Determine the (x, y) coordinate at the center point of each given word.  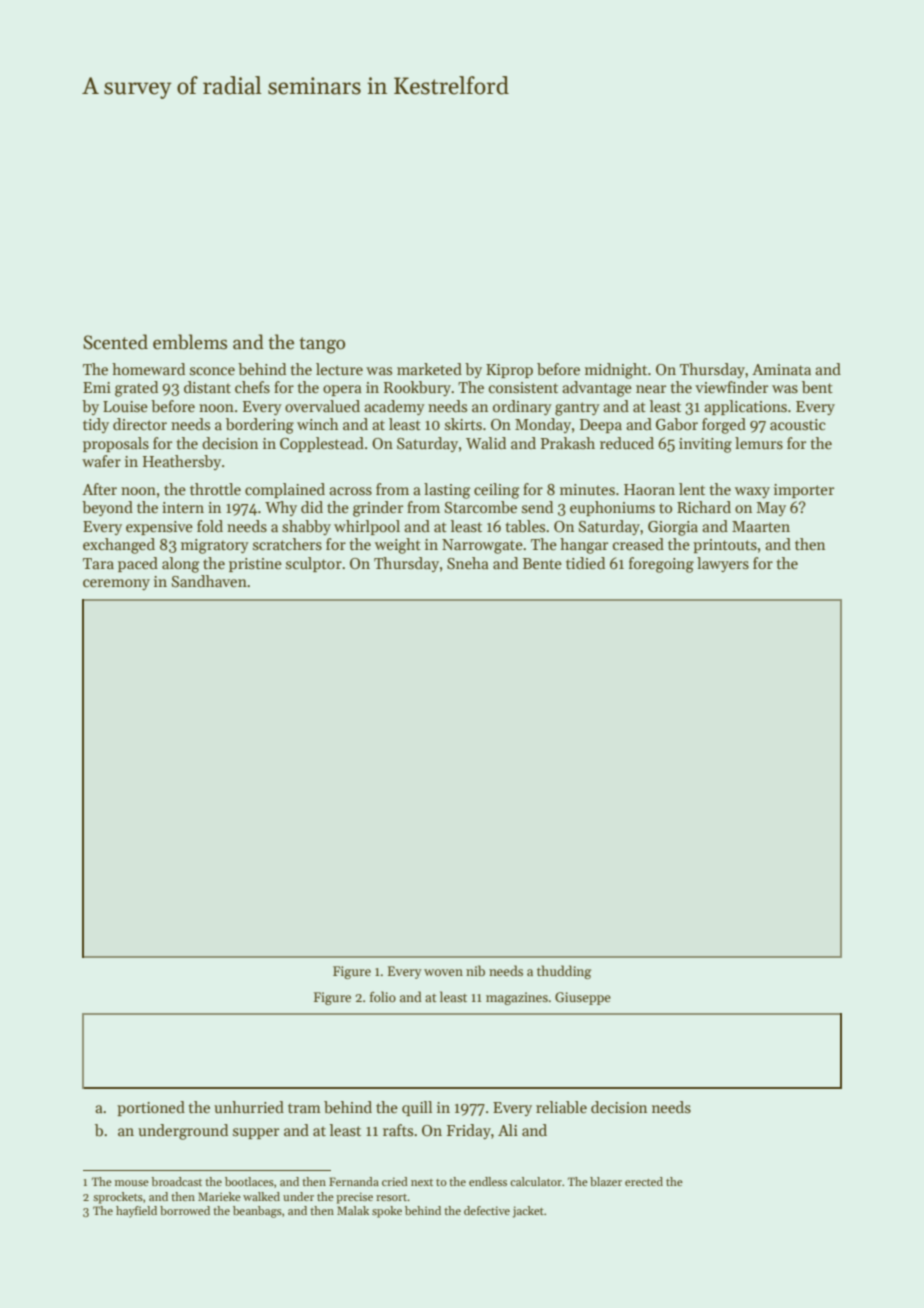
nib (475, 970)
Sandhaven (209, 581)
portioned (151, 1108)
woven (443, 972)
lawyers (723, 564)
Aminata (781, 369)
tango (322, 345)
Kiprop (509, 371)
